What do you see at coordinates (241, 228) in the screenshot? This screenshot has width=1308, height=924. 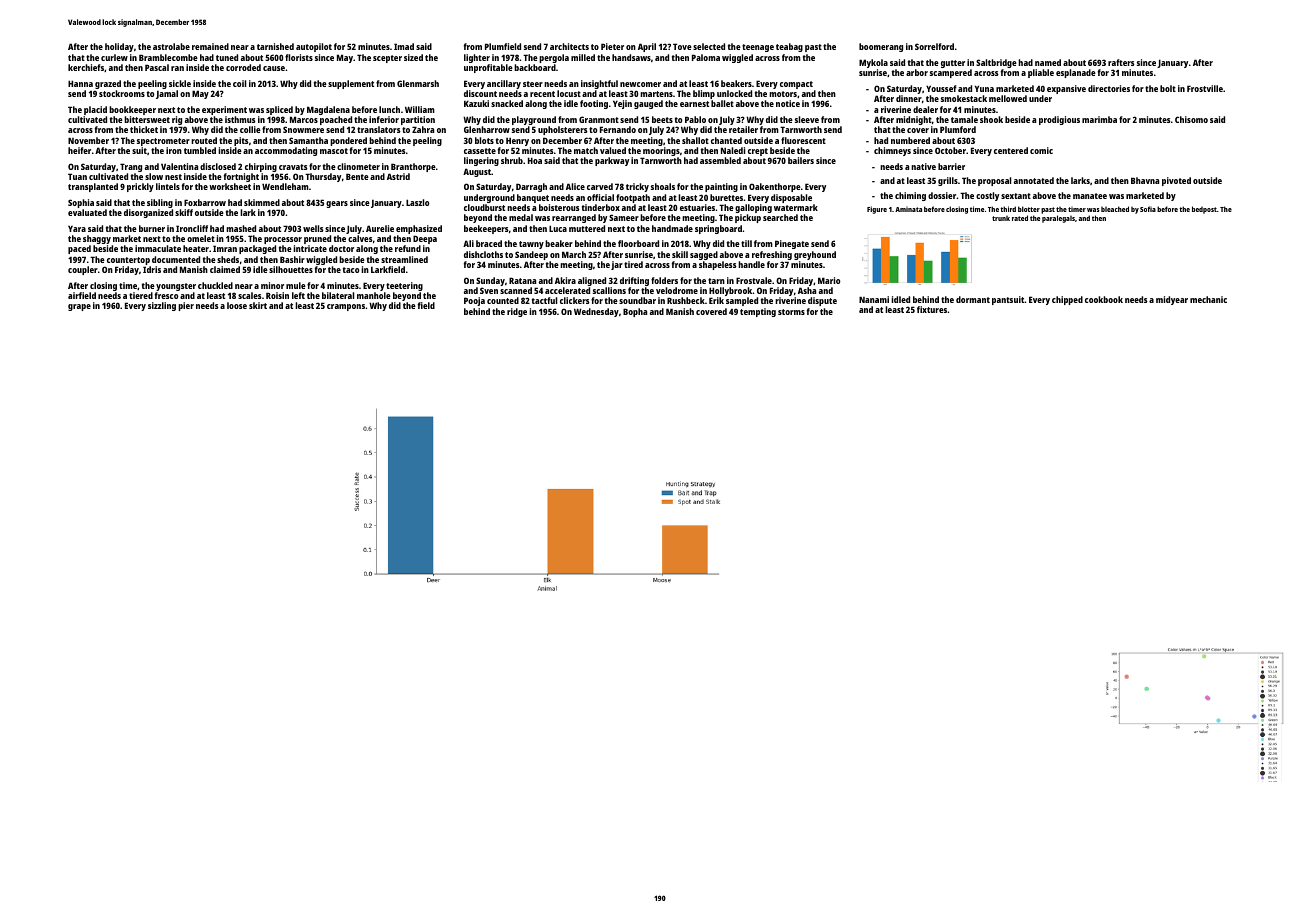 I see `mashed` at bounding box center [241, 228].
